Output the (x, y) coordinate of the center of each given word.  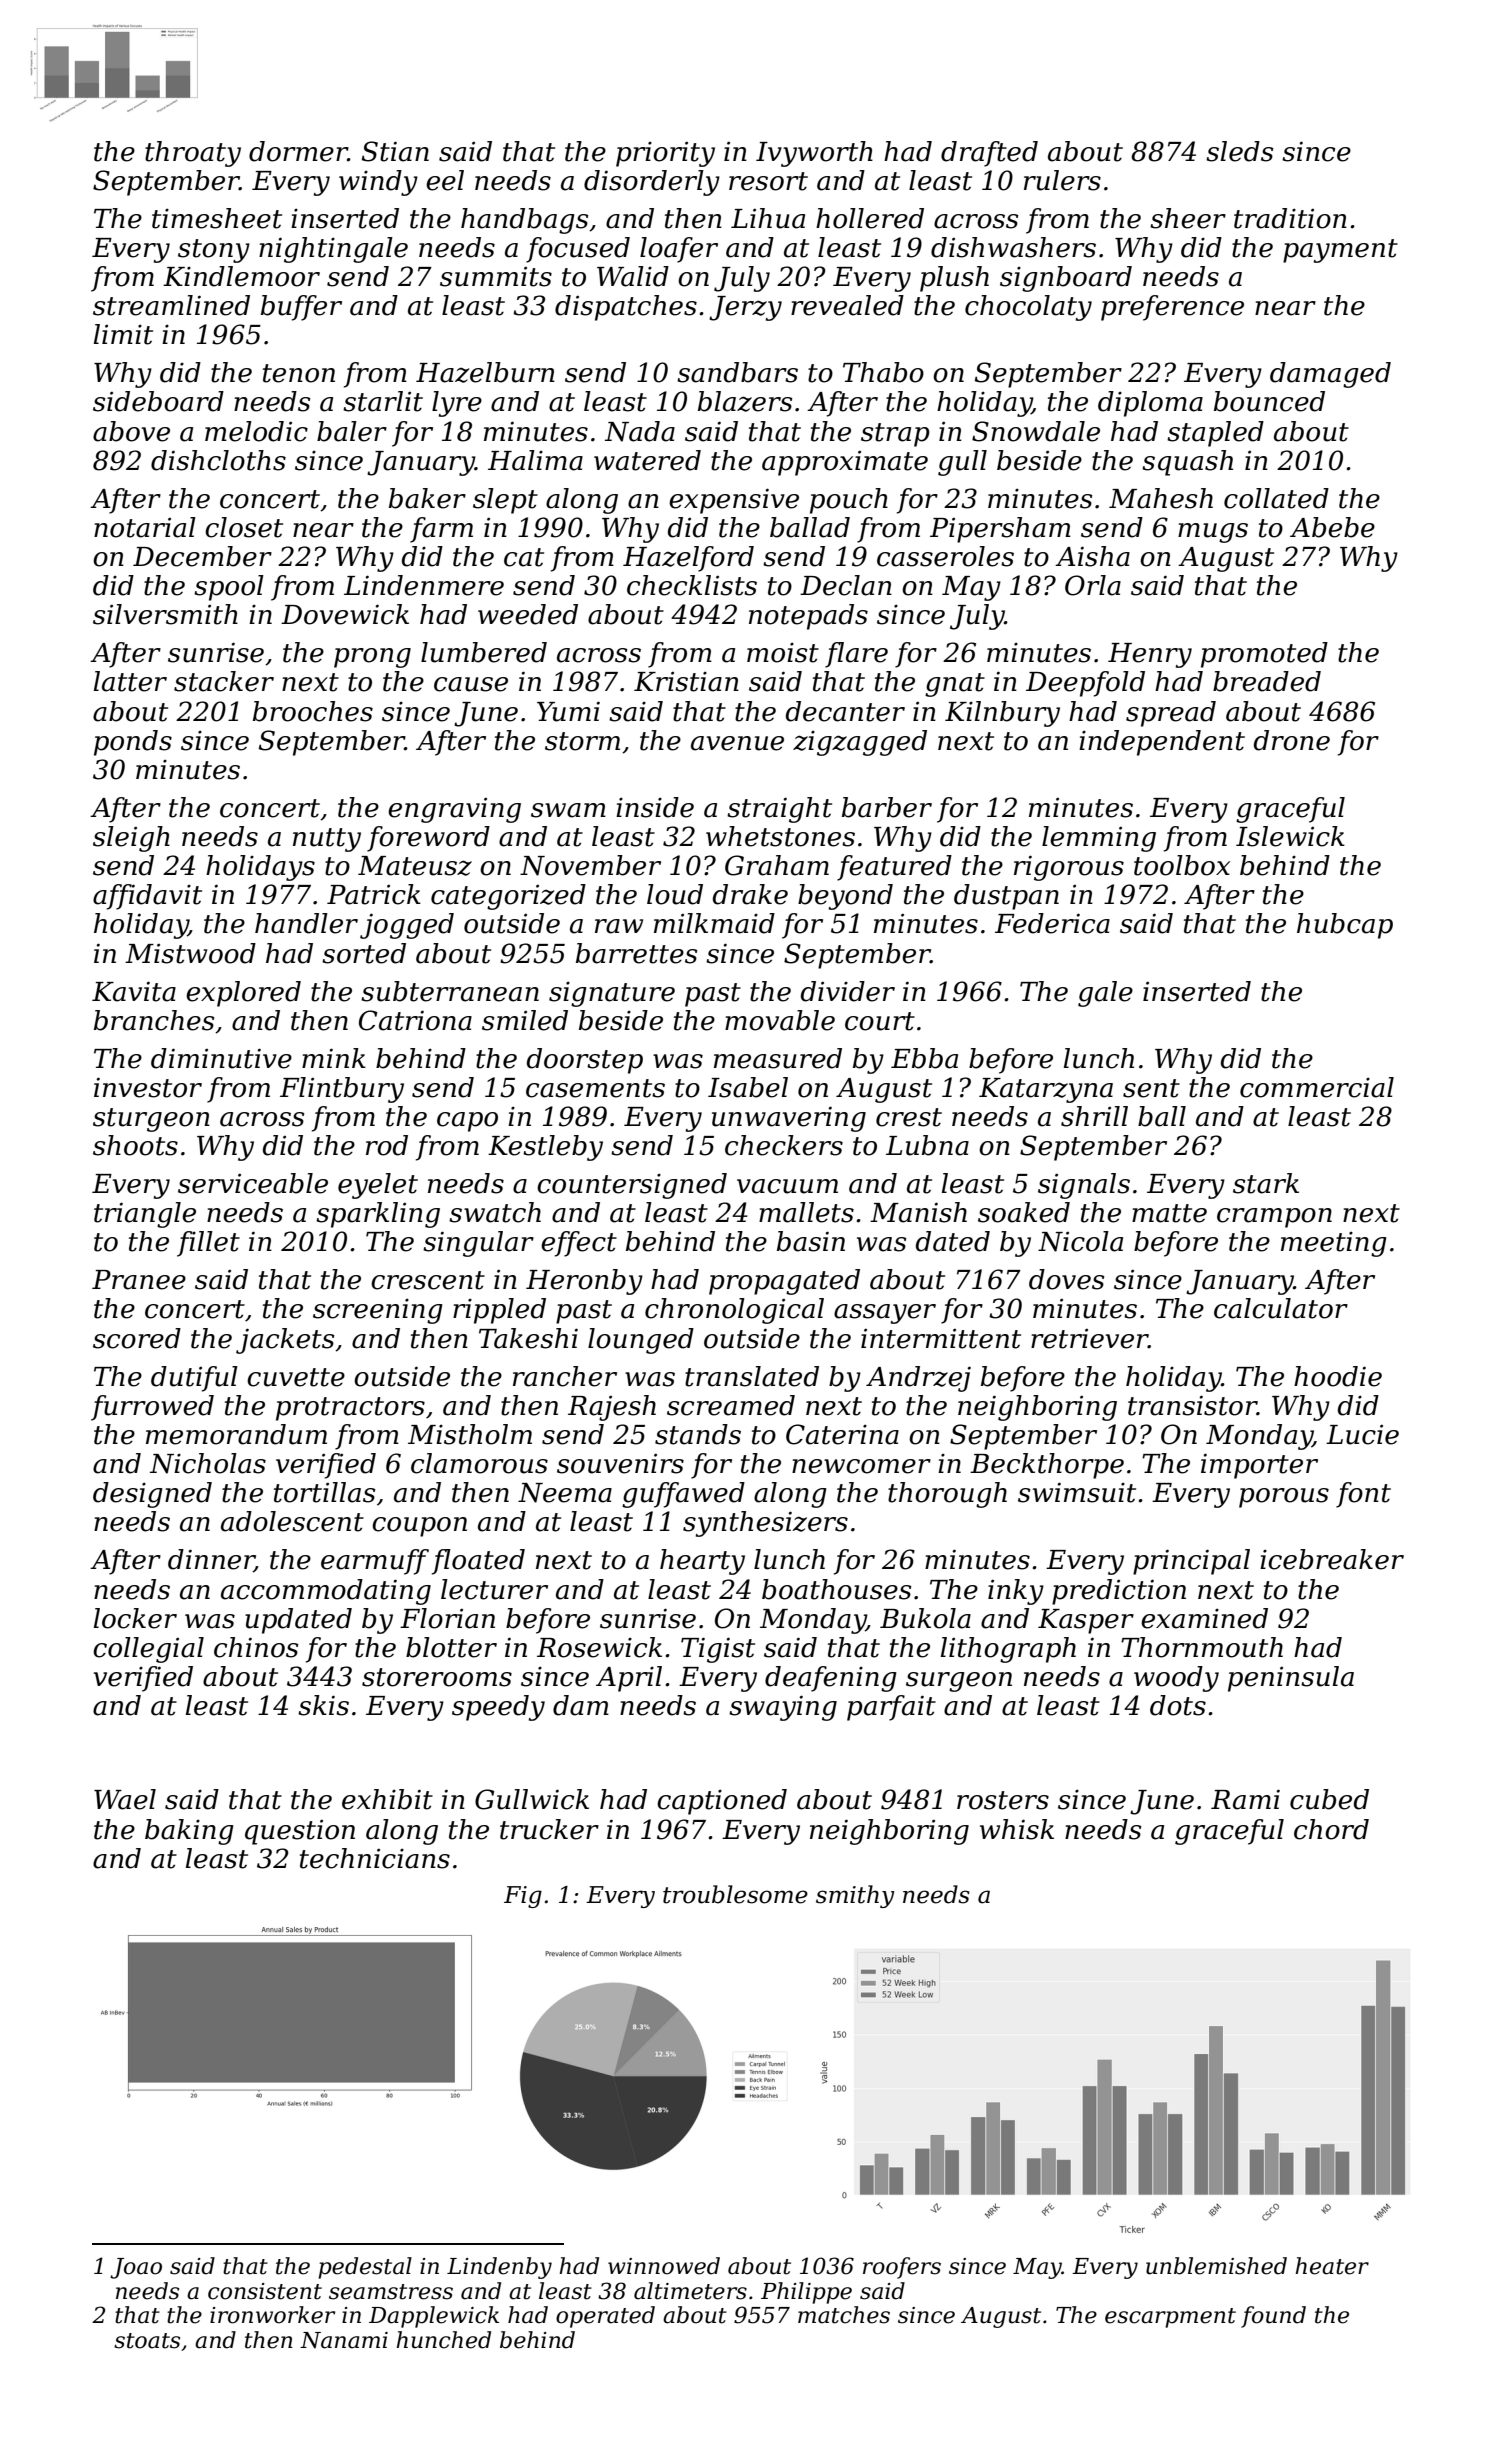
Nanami (344, 2340)
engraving (454, 810)
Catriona (415, 1020)
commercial (1317, 1087)
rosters (1003, 1800)
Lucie (1362, 1435)
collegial (148, 1650)
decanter (845, 711)
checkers (784, 1145)
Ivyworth (814, 154)
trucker (549, 1829)
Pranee (139, 1280)
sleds (1240, 151)
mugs (1213, 533)
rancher (565, 1376)
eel (445, 180)
